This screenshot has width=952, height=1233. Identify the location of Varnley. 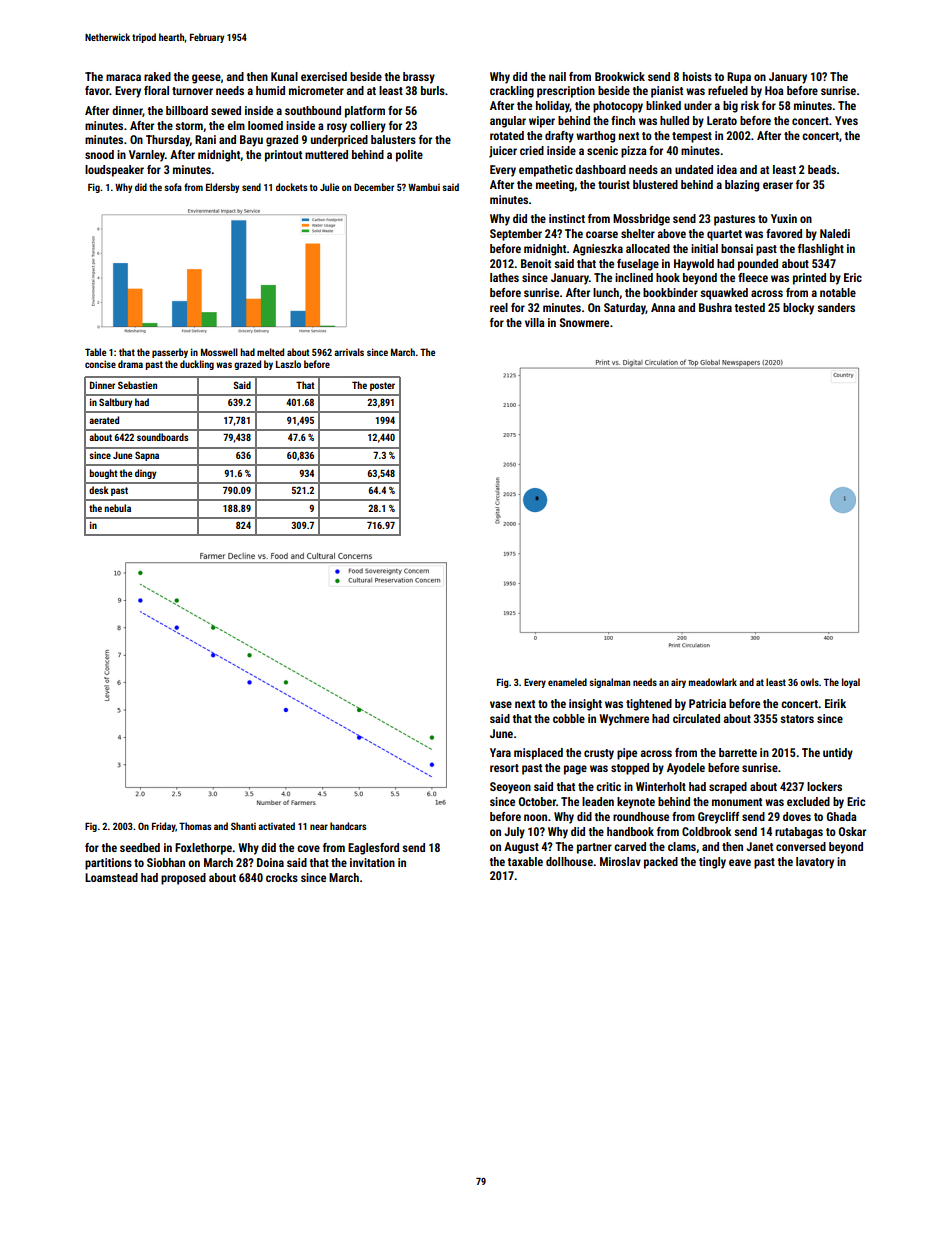
(147, 156).
